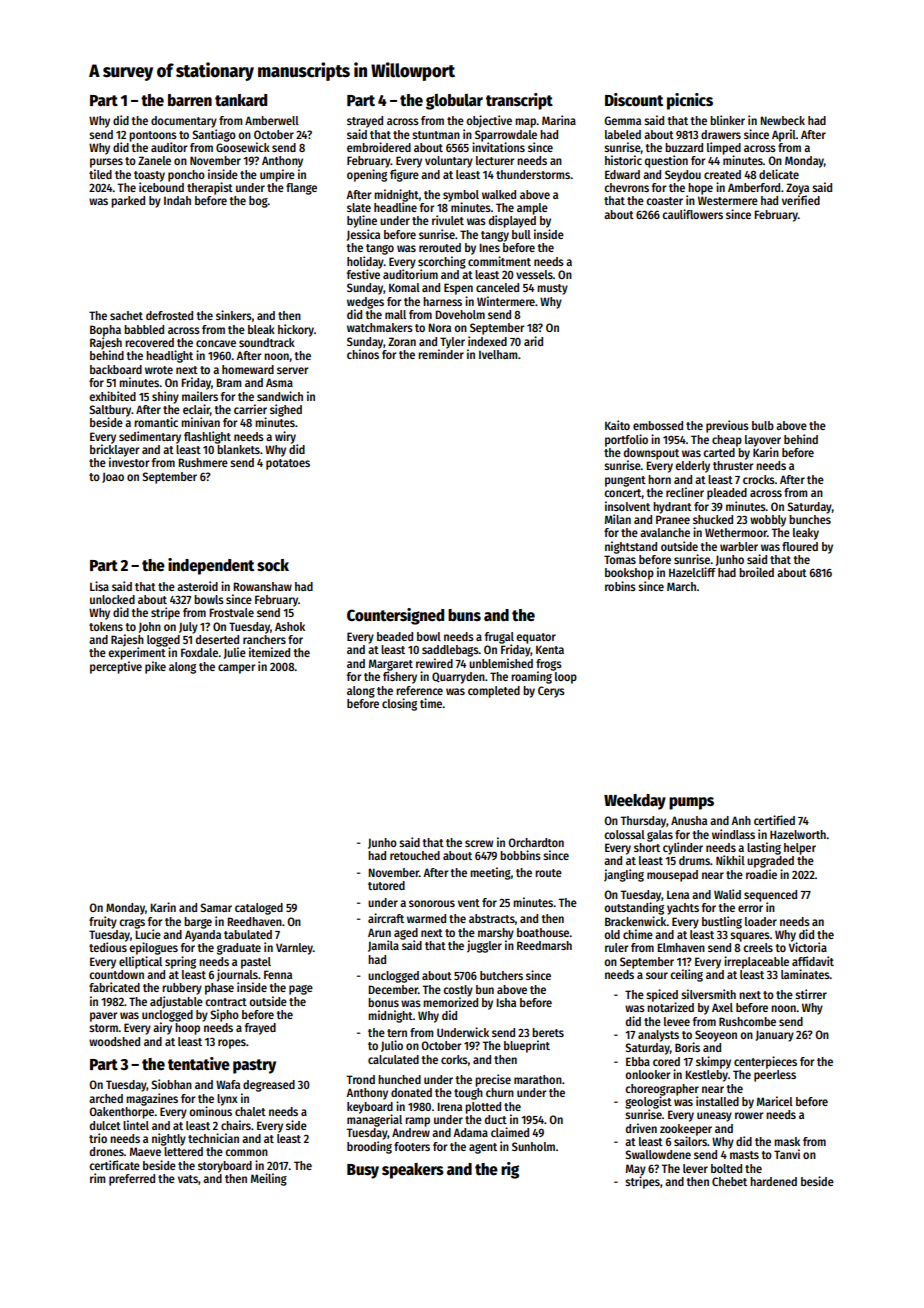 The width and height of the screenshot is (924, 1308). What do you see at coordinates (719, 452) in the screenshot?
I see `carted` at bounding box center [719, 452].
